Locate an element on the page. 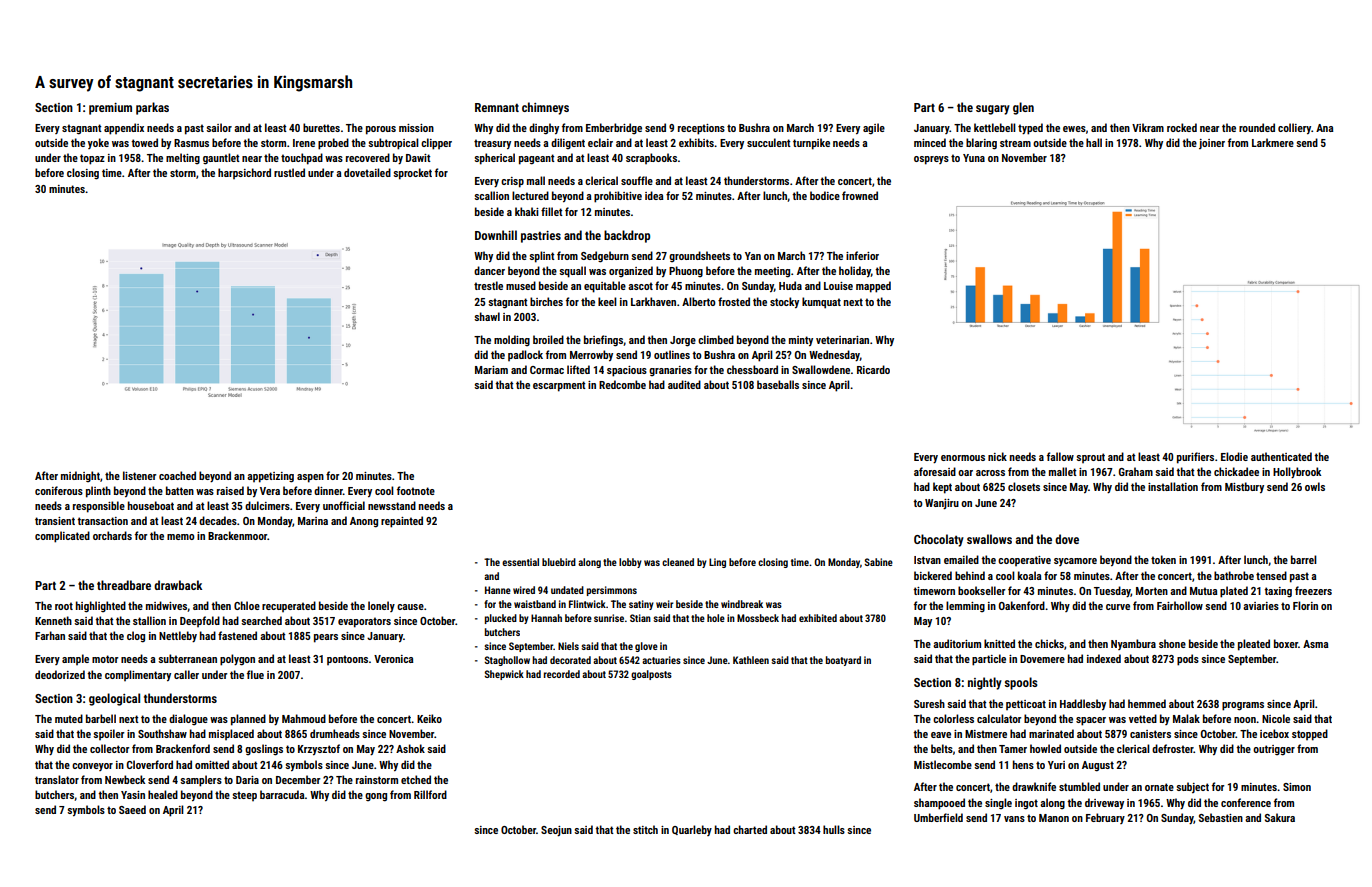  Yuna is located at coordinates (974, 158).
